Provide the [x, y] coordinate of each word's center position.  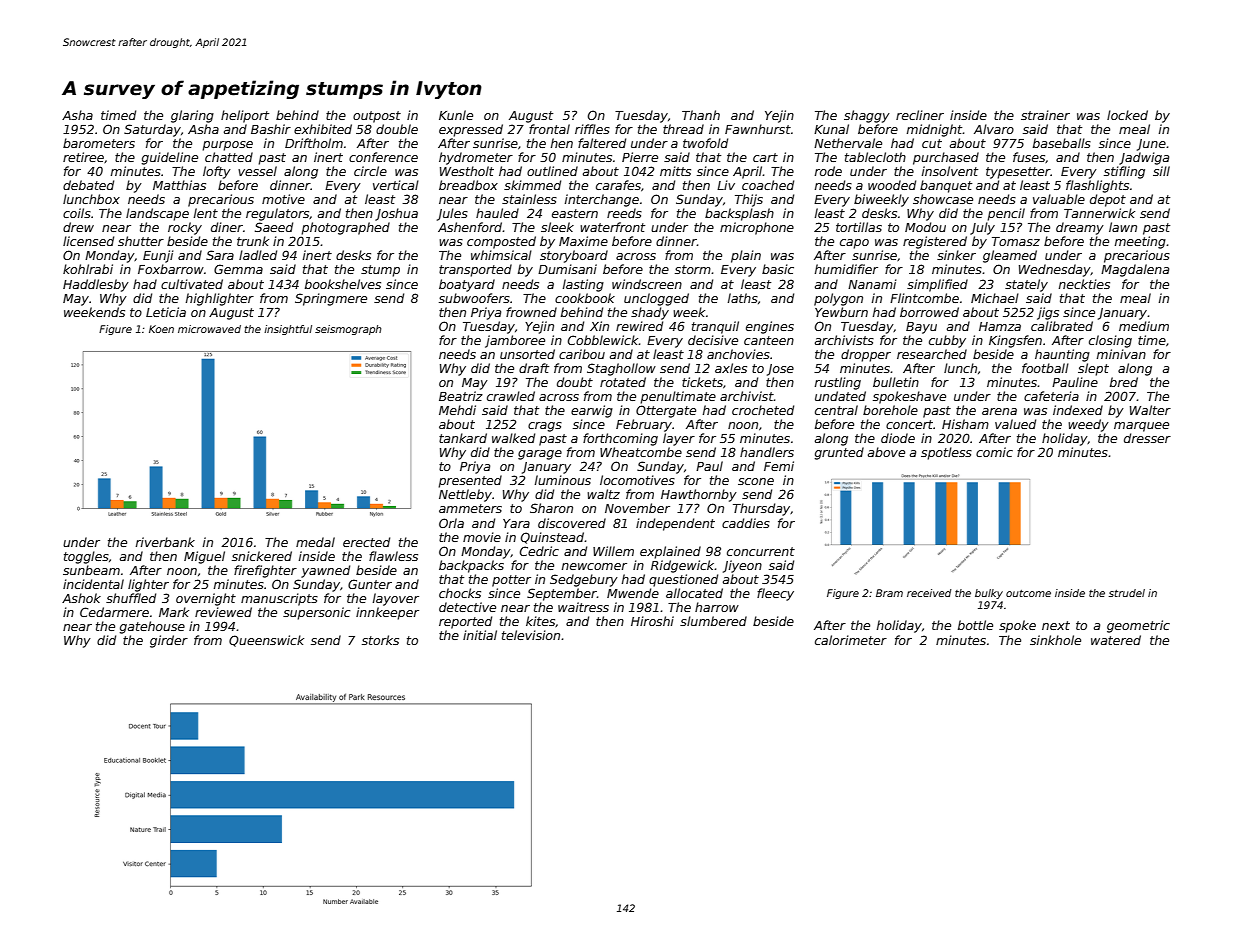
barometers [99, 143]
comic [994, 452]
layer [679, 439]
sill [1161, 171]
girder [169, 641]
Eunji [158, 256]
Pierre [640, 157]
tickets [702, 382]
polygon [838, 299]
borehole [890, 410]
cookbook [585, 298]
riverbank [165, 542]
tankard [463, 438]
